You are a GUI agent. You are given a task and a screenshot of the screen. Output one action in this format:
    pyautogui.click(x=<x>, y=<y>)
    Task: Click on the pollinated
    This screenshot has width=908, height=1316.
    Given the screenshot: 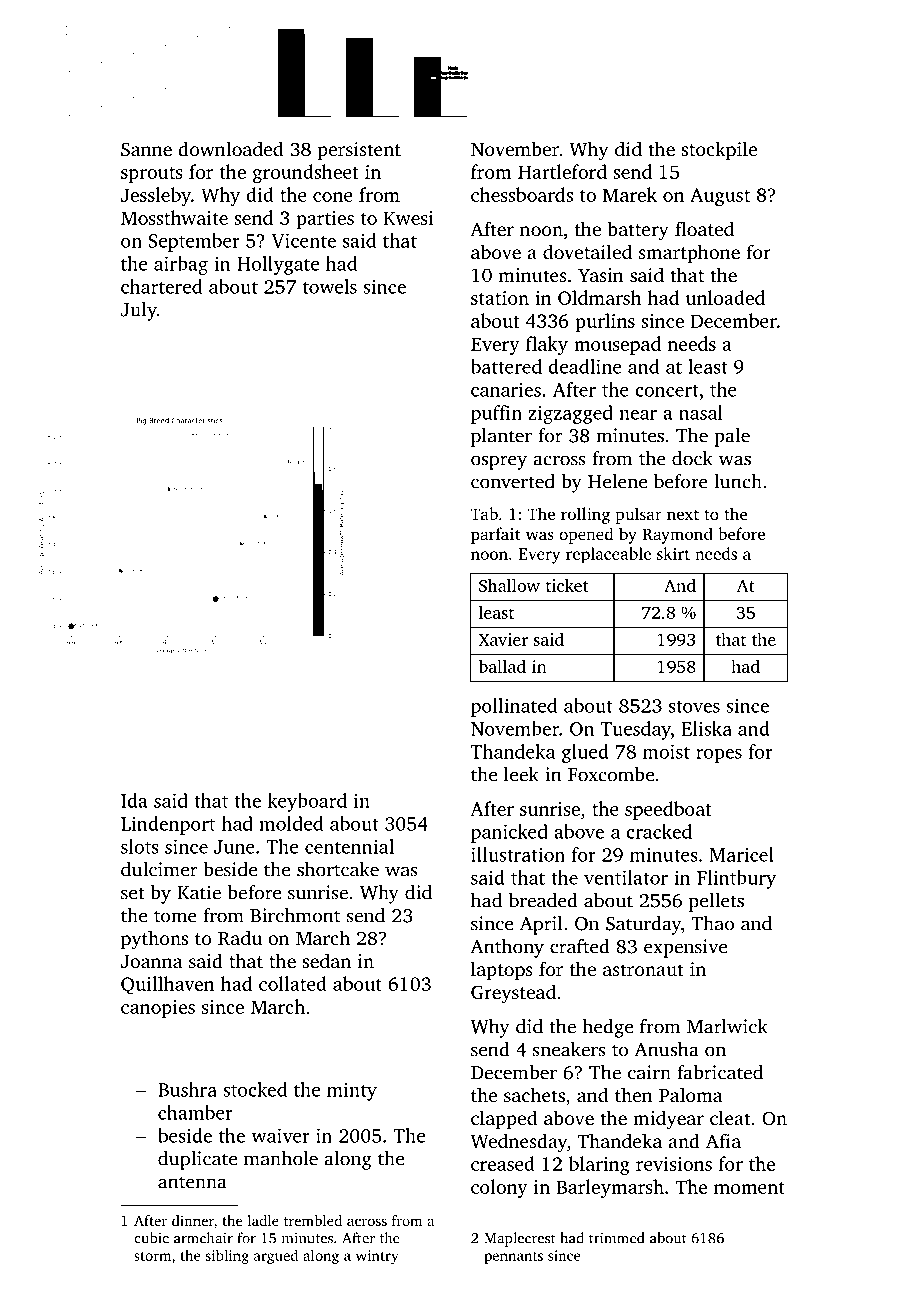 What is the action you would take?
    pyautogui.click(x=514, y=707)
